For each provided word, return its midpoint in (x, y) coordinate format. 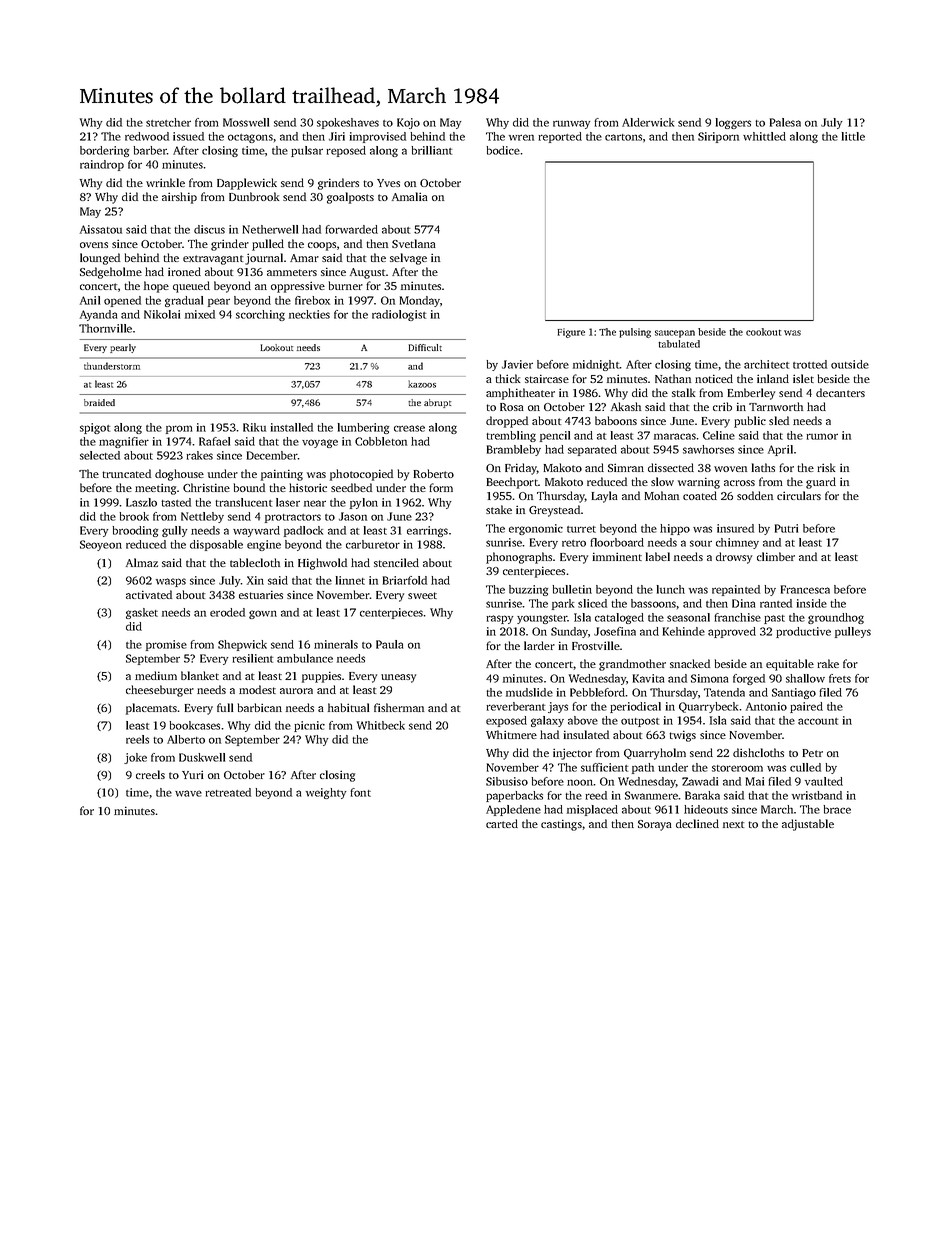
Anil (90, 300)
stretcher (168, 122)
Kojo (408, 123)
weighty (326, 793)
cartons (623, 137)
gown (263, 614)
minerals (336, 644)
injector (572, 754)
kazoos (422, 384)
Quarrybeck (708, 707)
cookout (763, 332)
